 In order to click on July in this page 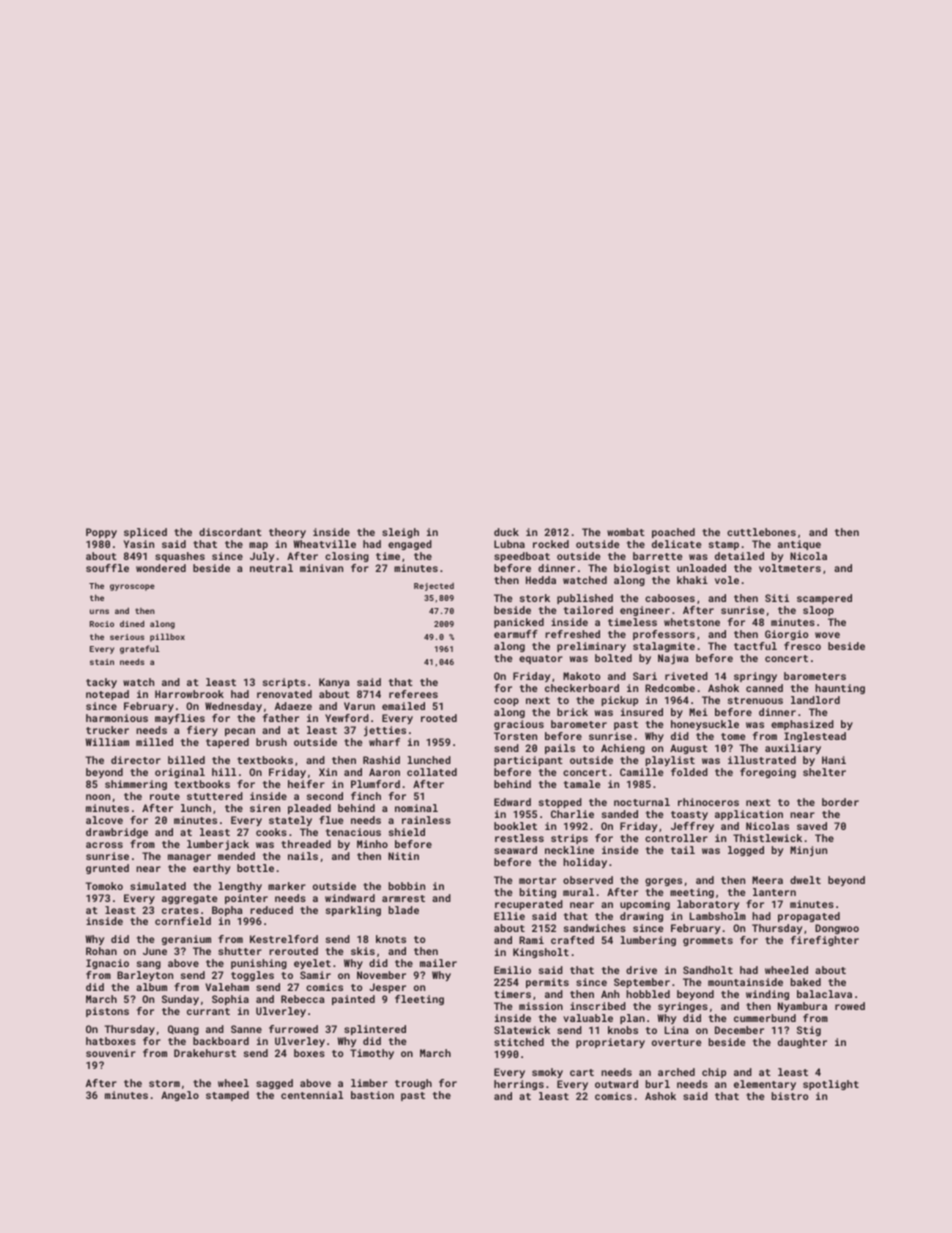, I will do `click(262, 557)`.
